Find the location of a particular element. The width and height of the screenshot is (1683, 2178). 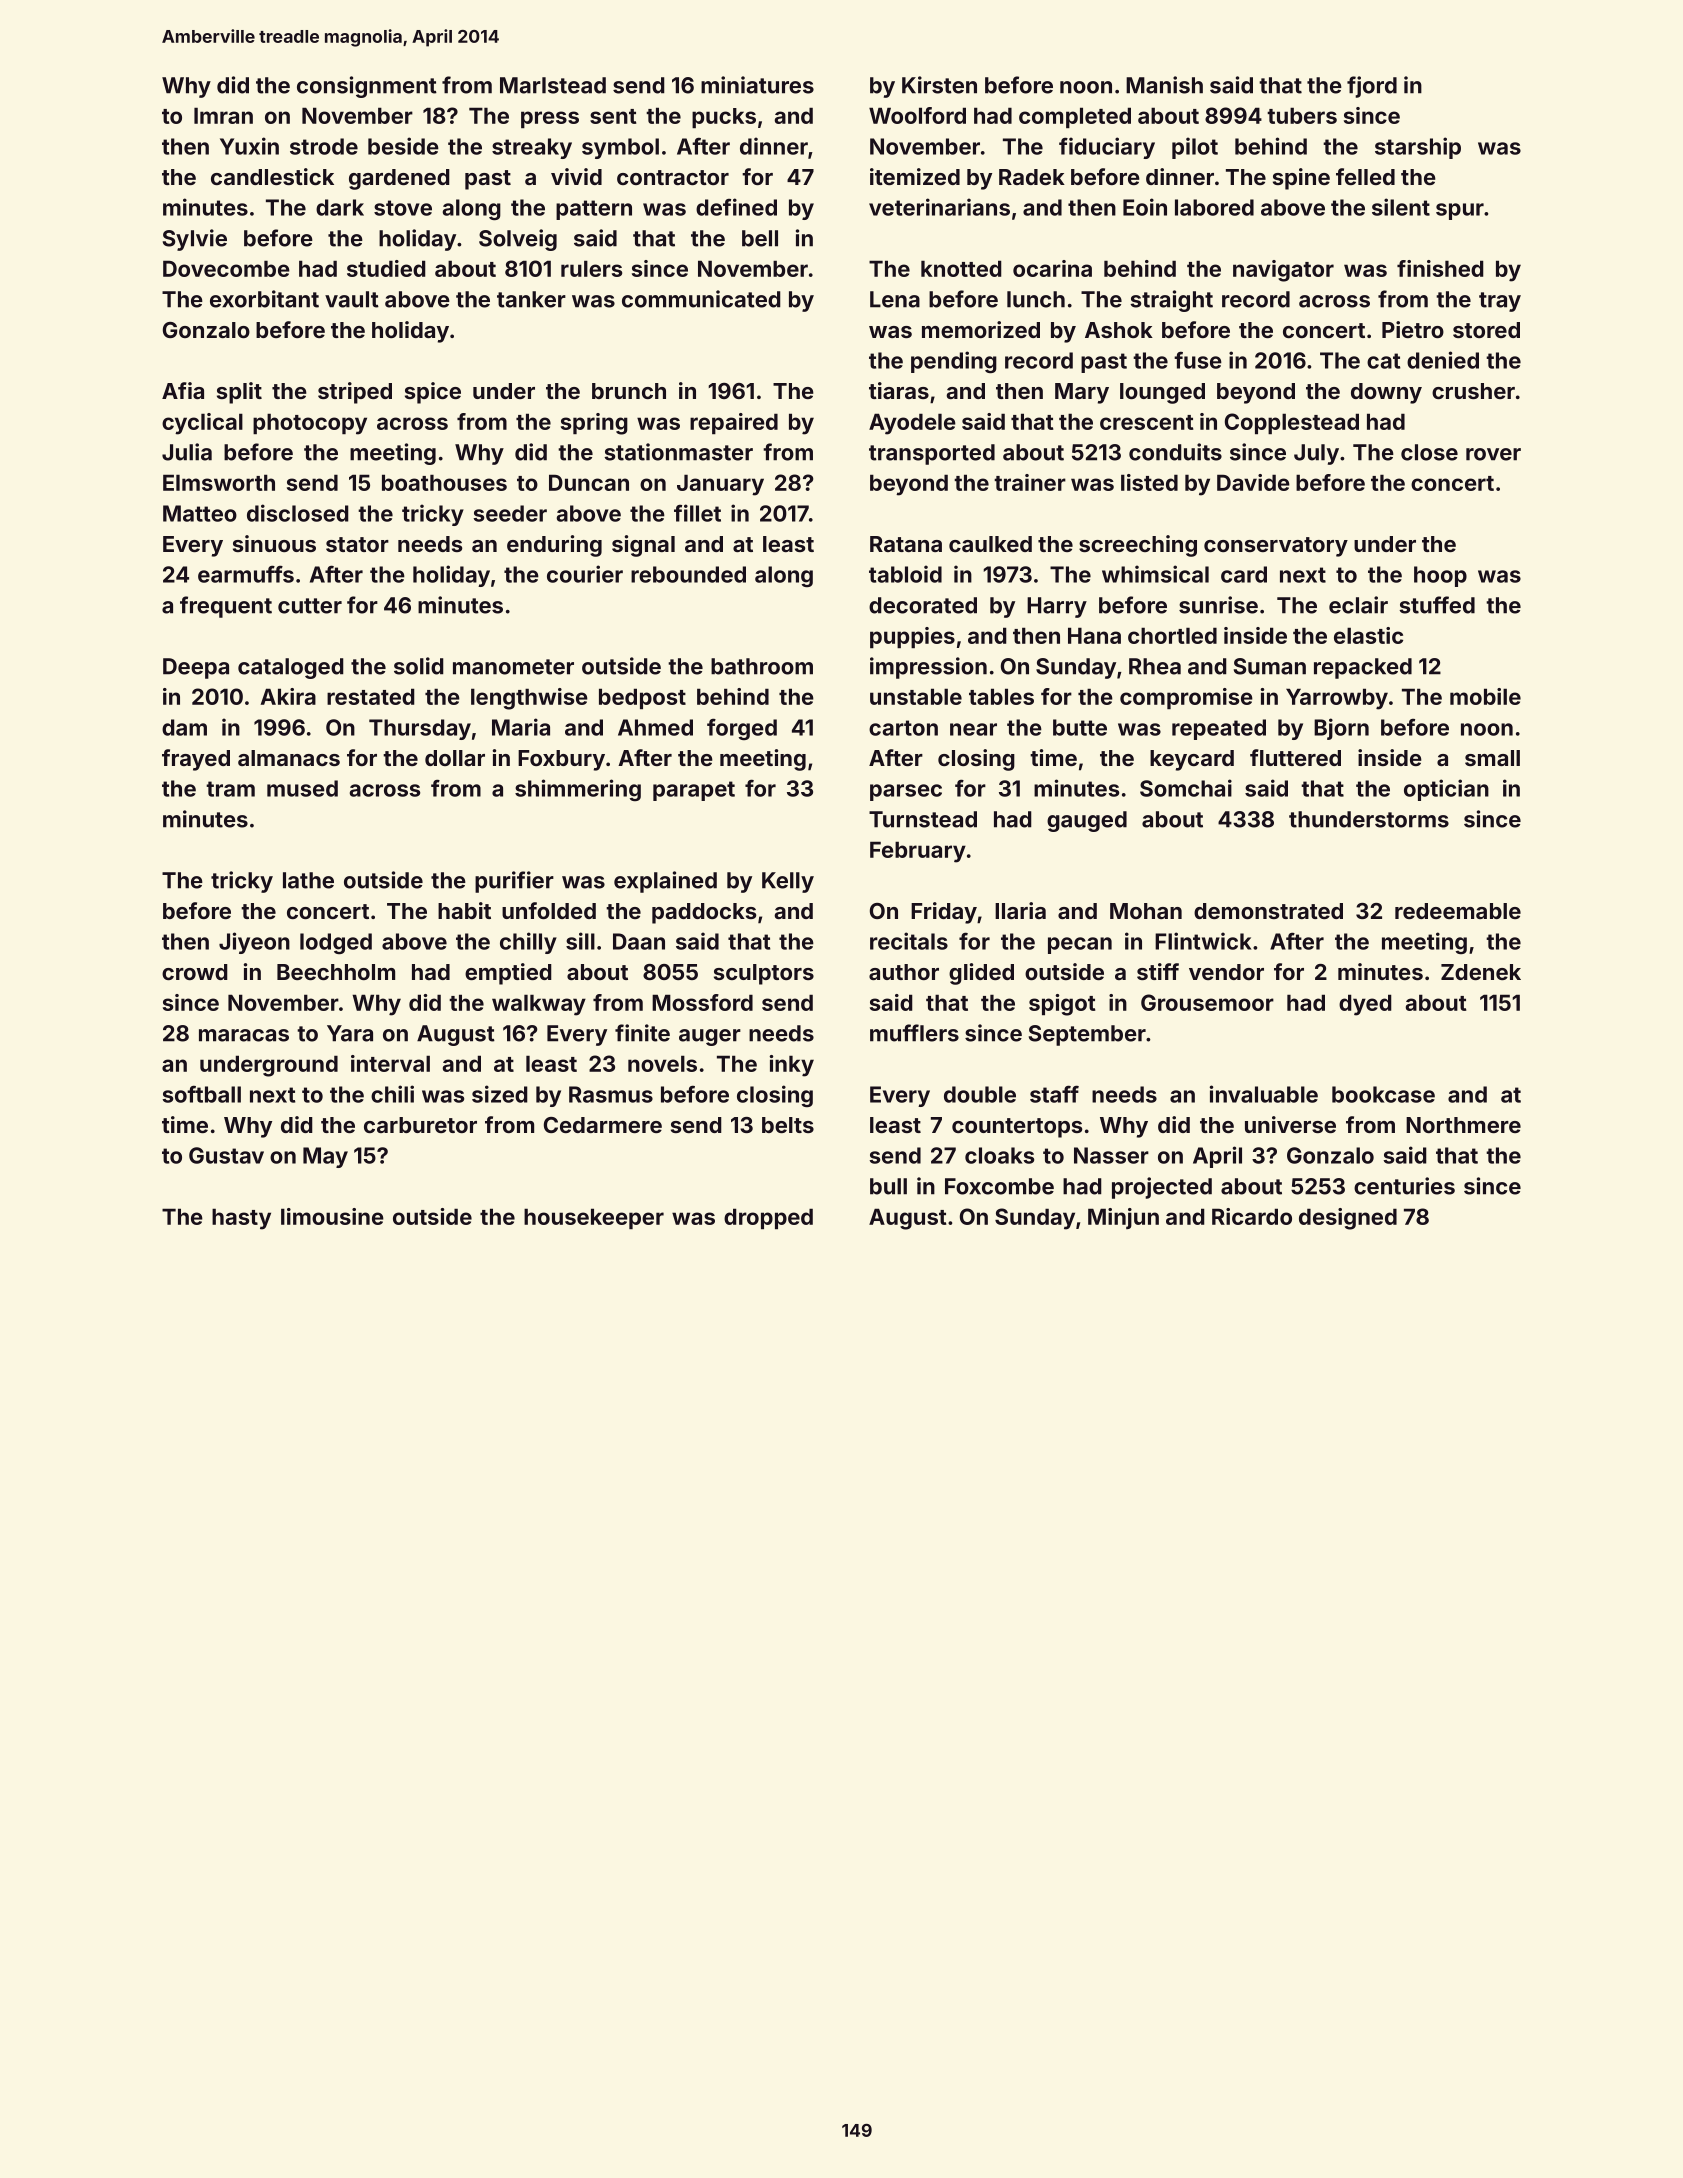

dam is located at coordinates (184, 727).
